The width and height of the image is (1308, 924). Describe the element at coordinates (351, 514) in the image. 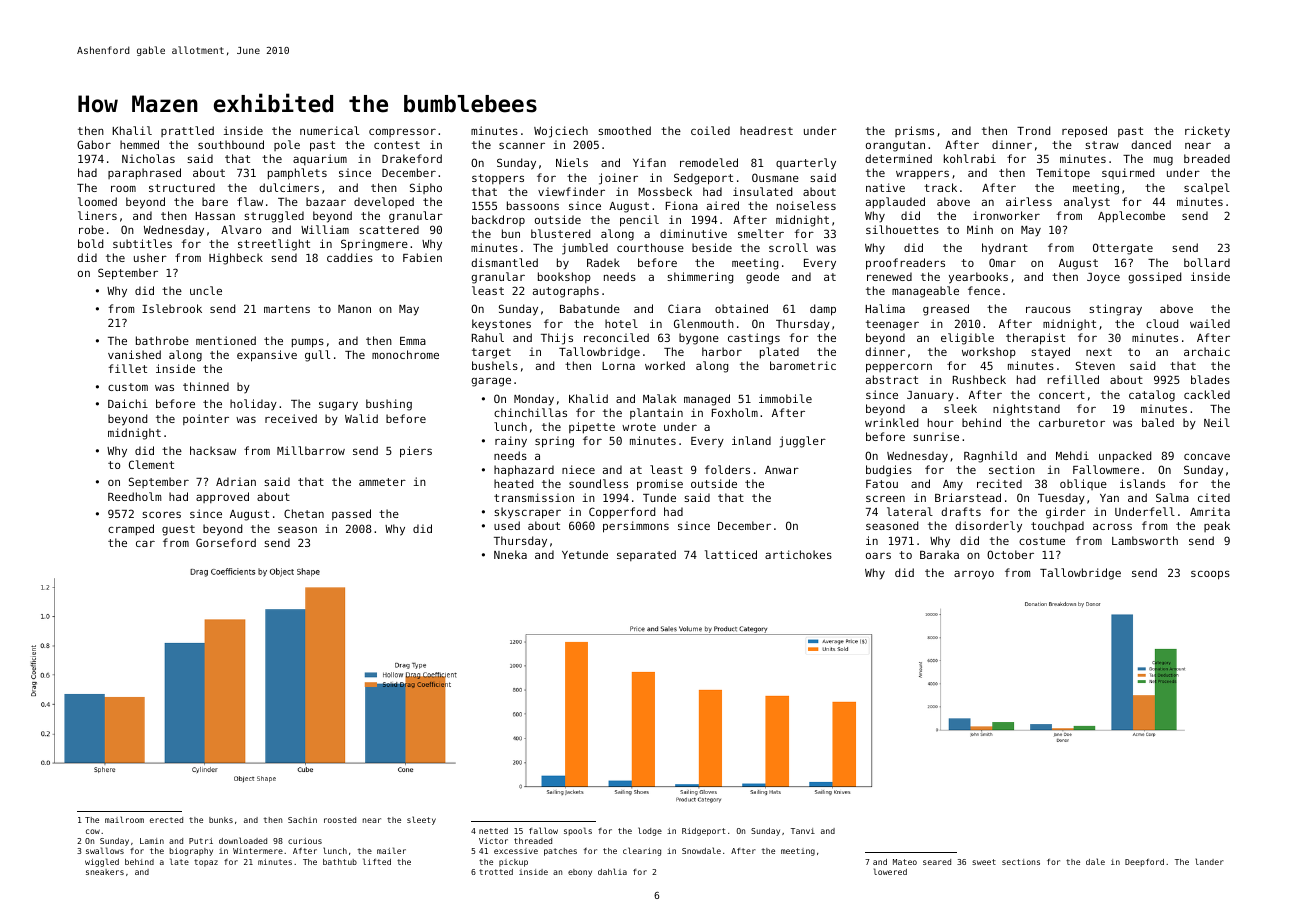

I see `passed` at that location.
